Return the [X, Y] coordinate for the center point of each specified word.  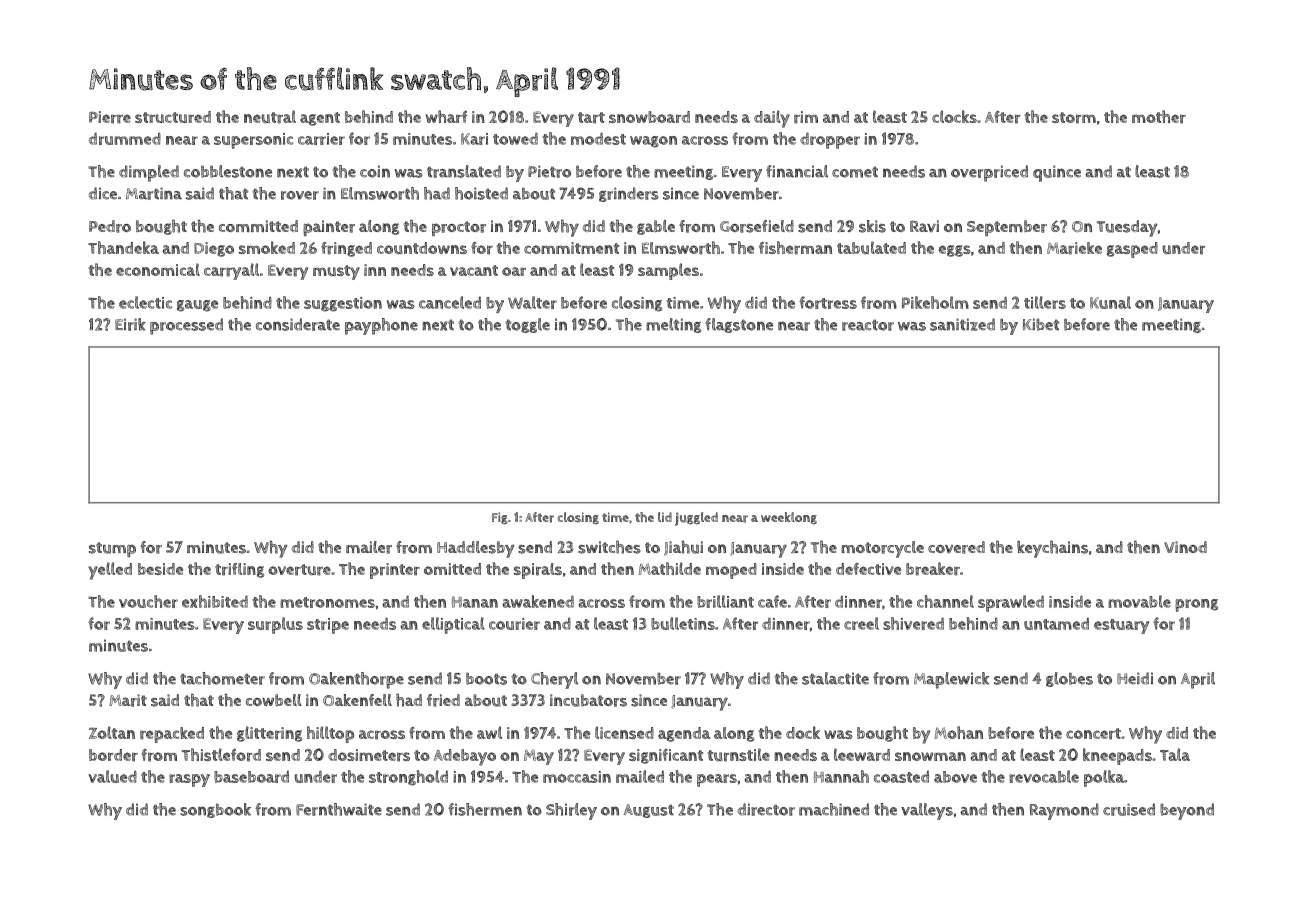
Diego [214, 249]
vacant [474, 270]
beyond [1187, 811]
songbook [215, 810]
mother [1159, 117]
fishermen [485, 809]
